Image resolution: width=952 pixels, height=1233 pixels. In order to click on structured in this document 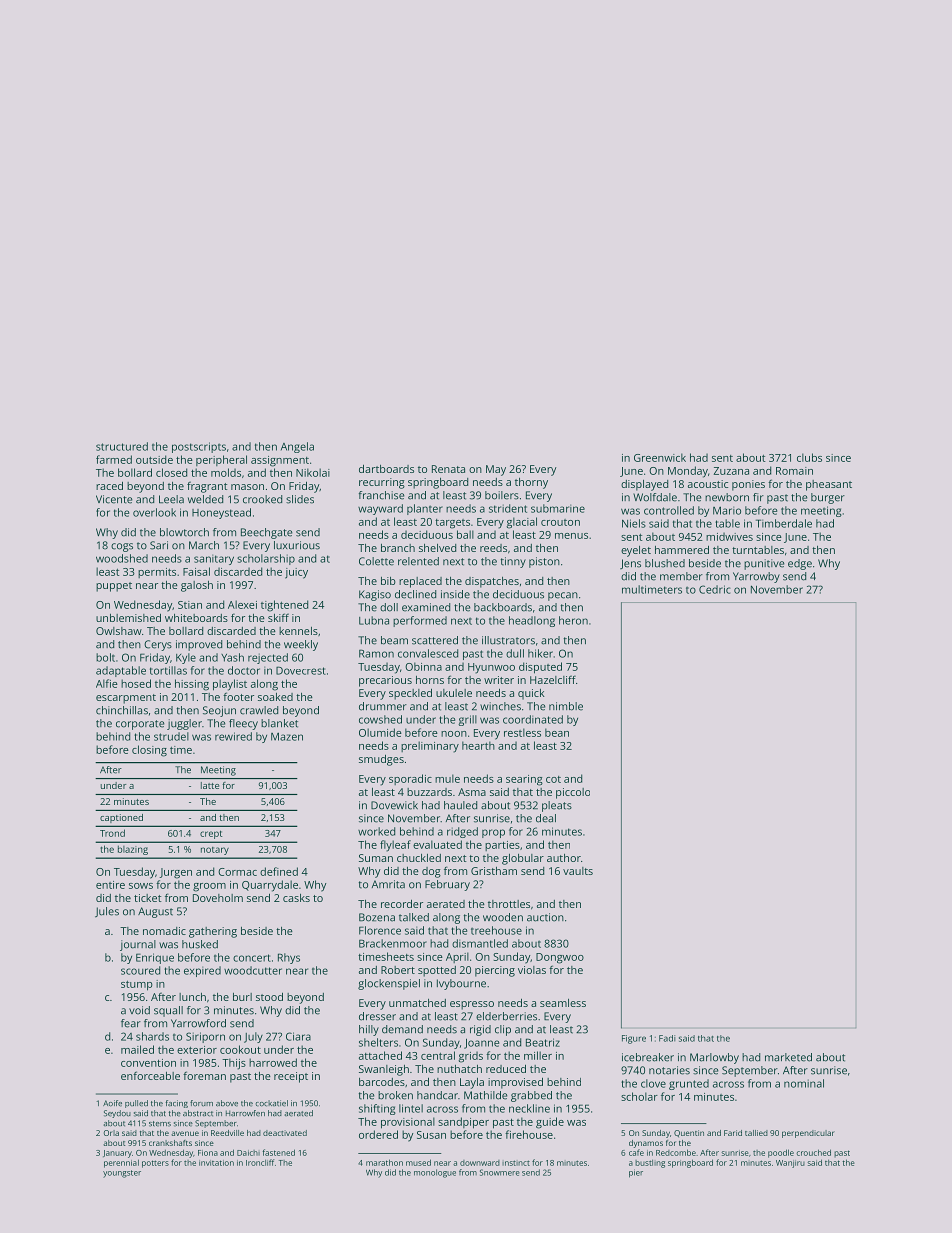, I will do `click(122, 446)`.
